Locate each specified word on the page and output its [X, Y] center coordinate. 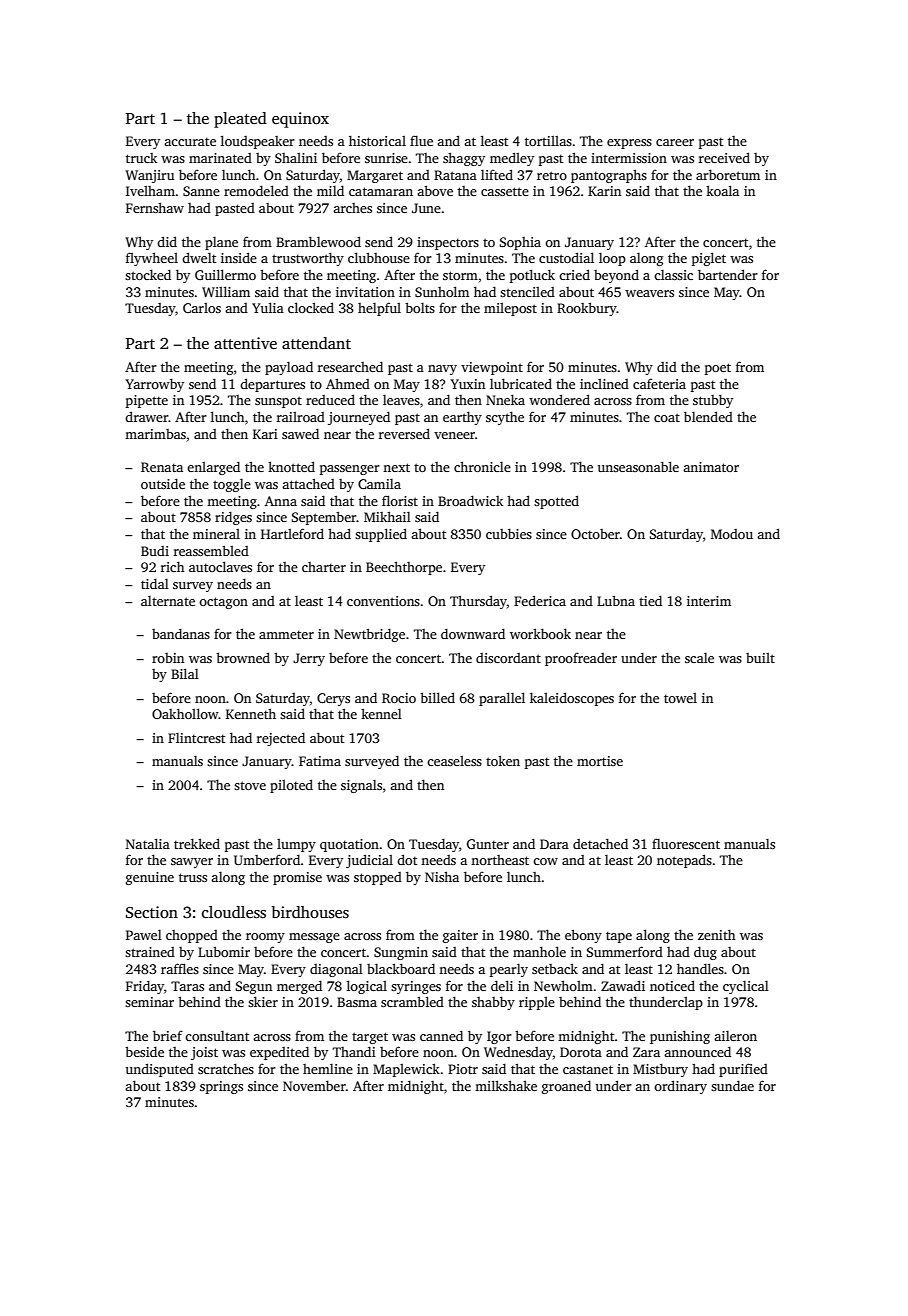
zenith [716, 934]
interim [709, 601]
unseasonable [638, 466]
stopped [378, 878]
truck [141, 158]
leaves [401, 400]
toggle [232, 485]
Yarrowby [154, 385]
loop [612, 259]
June [426, 208]
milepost [510, 309]
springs [221, 1087]
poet [718, 369]
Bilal [185, 673]
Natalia [148, 843]
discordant [508, 658]
